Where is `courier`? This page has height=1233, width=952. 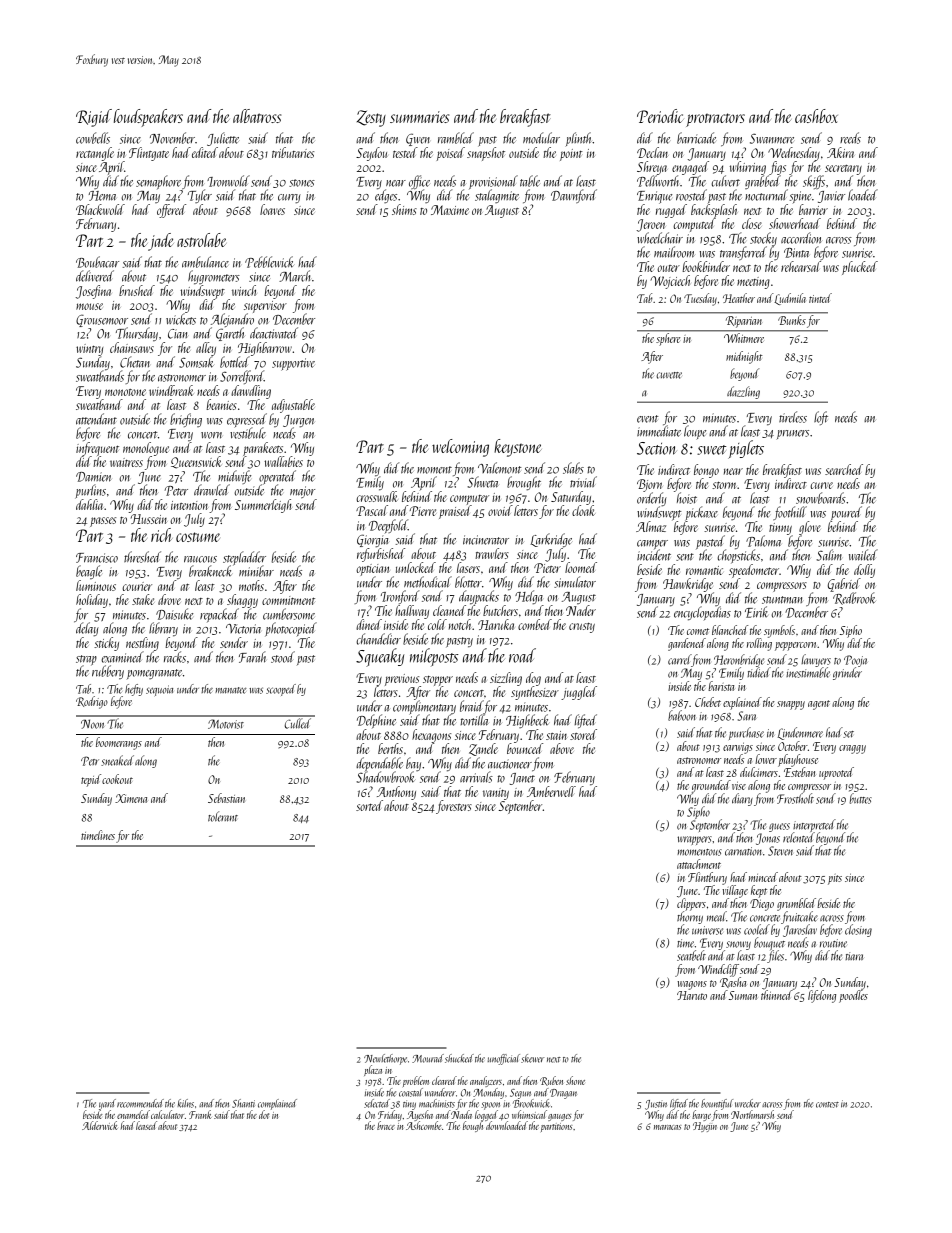 courier is located at coordinates (137, 586).
